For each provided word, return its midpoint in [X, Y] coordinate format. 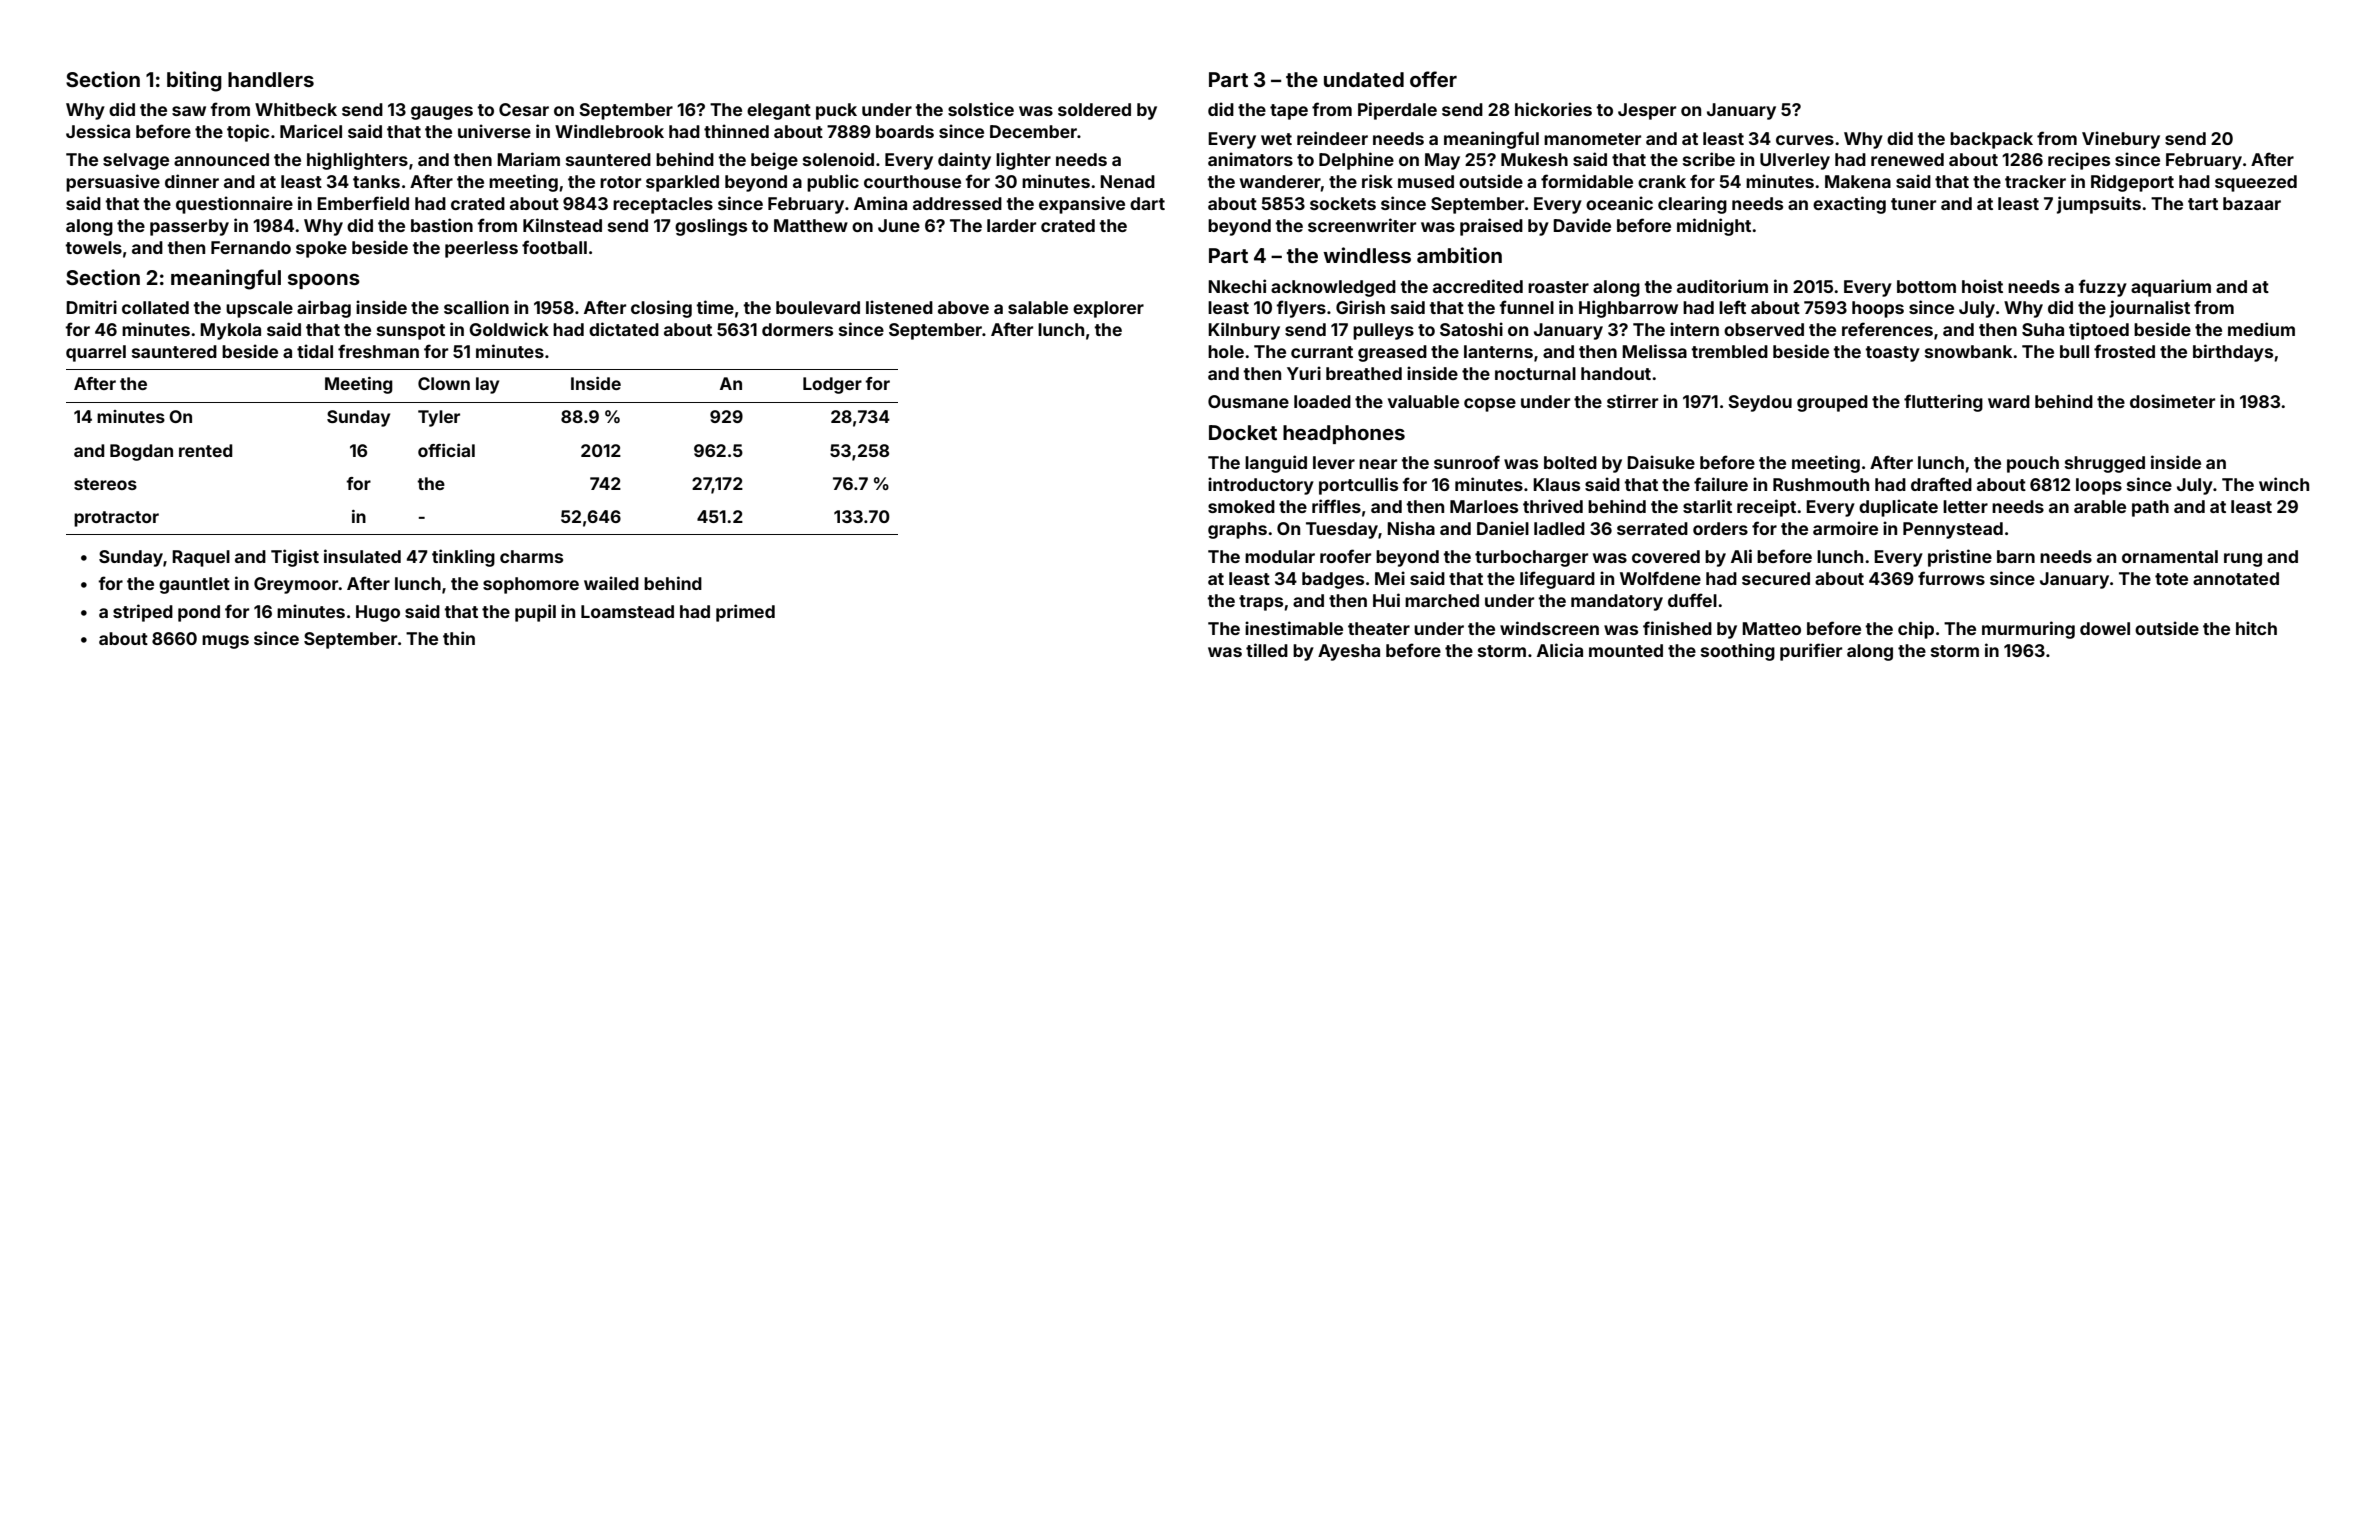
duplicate [1898, 508]
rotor [620, 182]
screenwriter [1362, 225]
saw [189, 111]
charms [531, 556]
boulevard [818, 307]
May [1442, 161]
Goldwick [509, 329]
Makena [1858, 181]
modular [1280, 556]
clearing [1692, 205]
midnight [1714, 227]
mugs [225, 642]
